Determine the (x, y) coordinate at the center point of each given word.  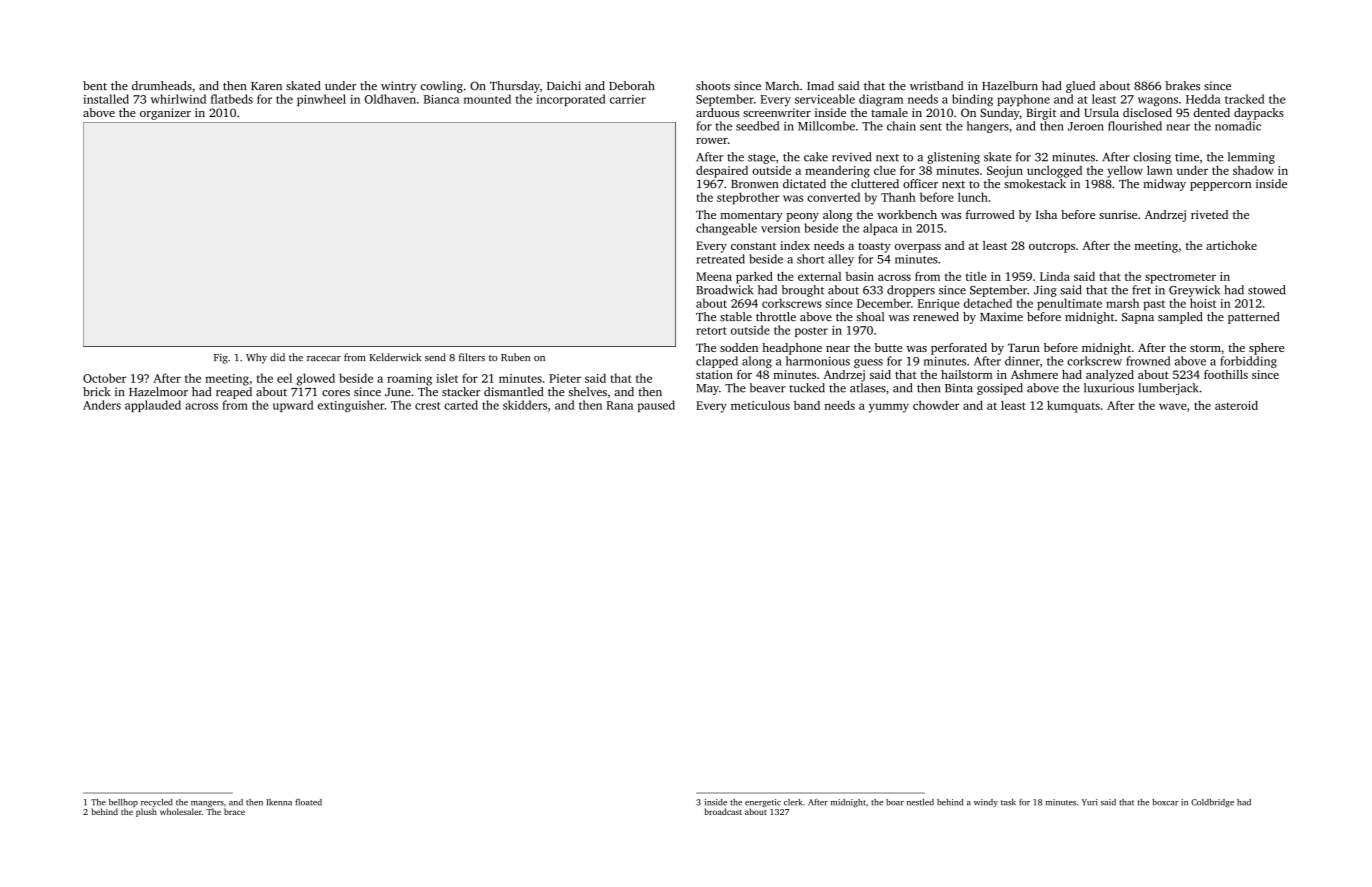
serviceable (825, 99)
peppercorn (1220, 186)
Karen (266, 86)
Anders (102, 405)
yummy (889, 408)
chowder (936, 405)
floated (308, 802)
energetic (763, 803)
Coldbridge (1212, 803)
